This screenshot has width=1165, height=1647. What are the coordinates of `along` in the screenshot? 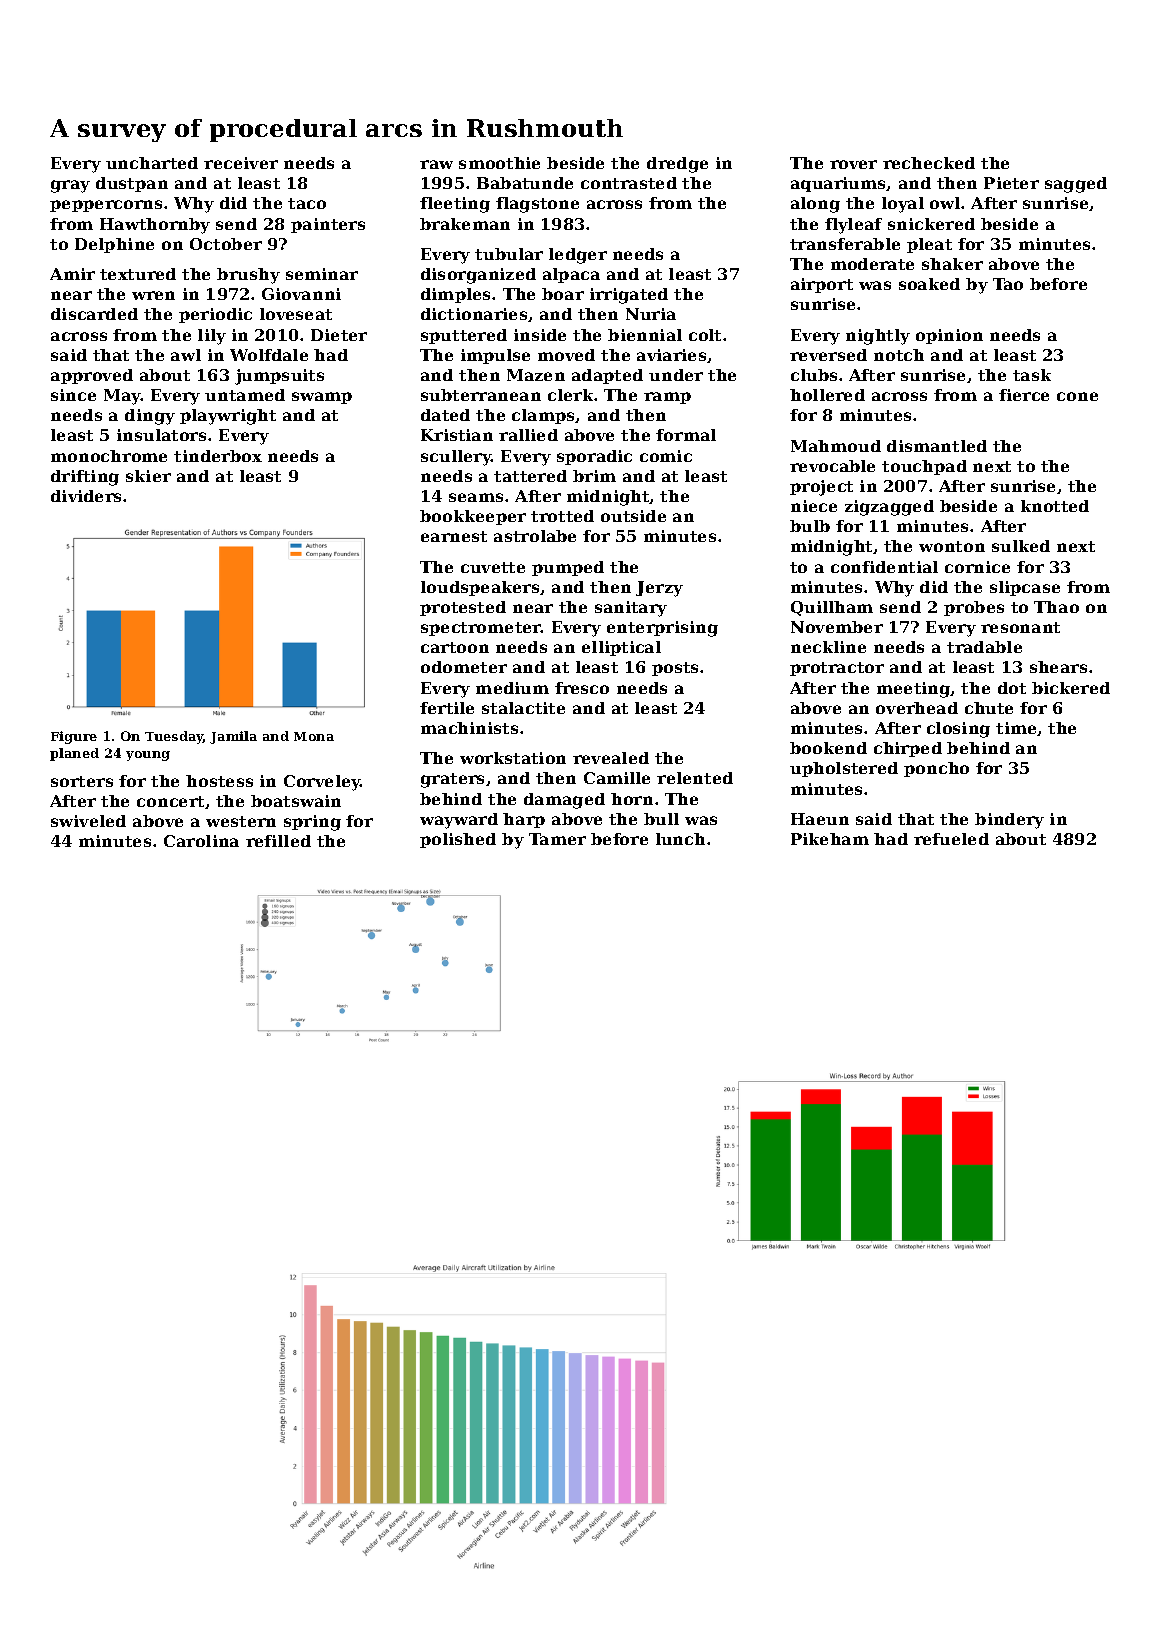 It's located at (815, 205).
